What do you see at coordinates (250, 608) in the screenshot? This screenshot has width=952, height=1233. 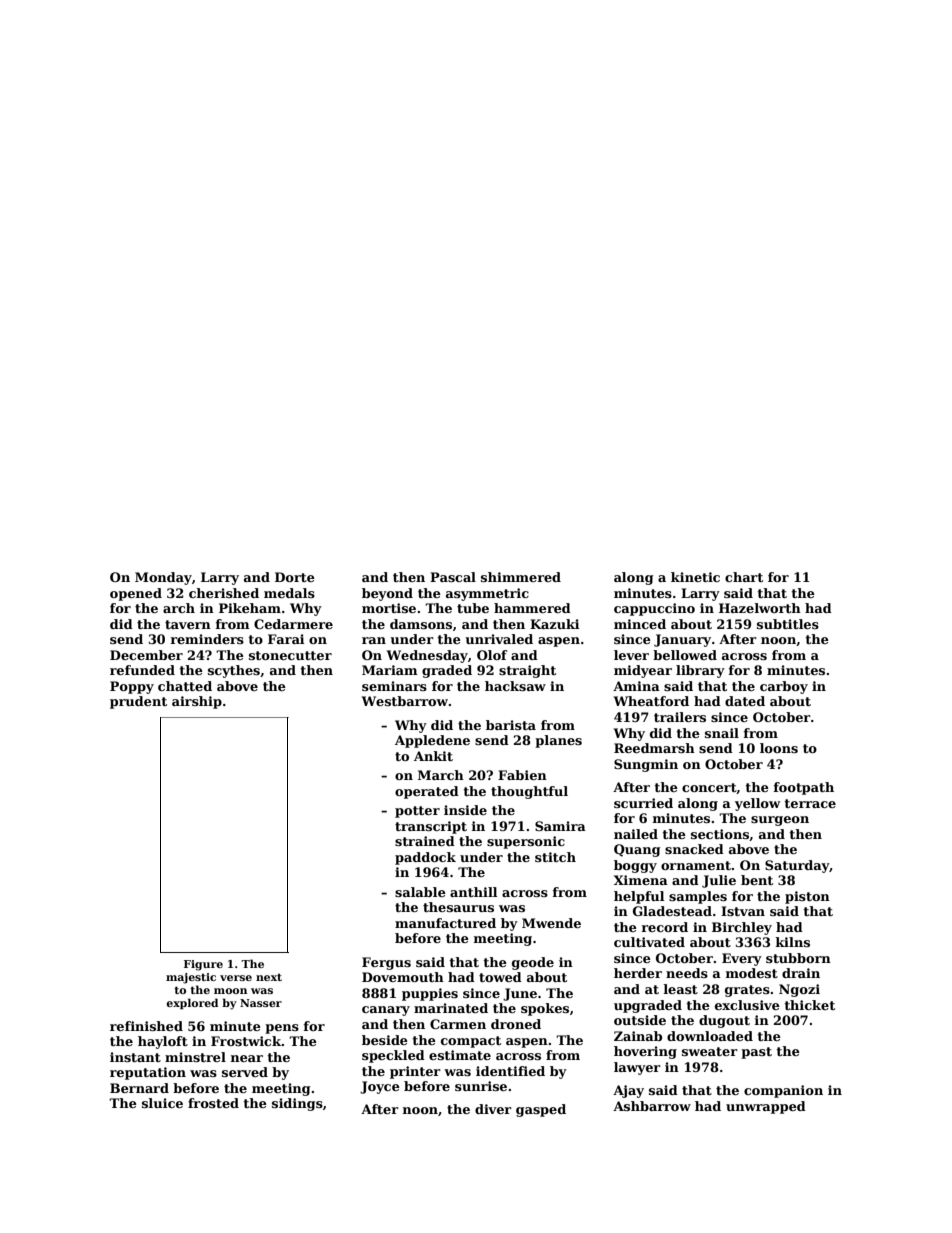 I see `Pikeham` at bounding box center [250, 608].
